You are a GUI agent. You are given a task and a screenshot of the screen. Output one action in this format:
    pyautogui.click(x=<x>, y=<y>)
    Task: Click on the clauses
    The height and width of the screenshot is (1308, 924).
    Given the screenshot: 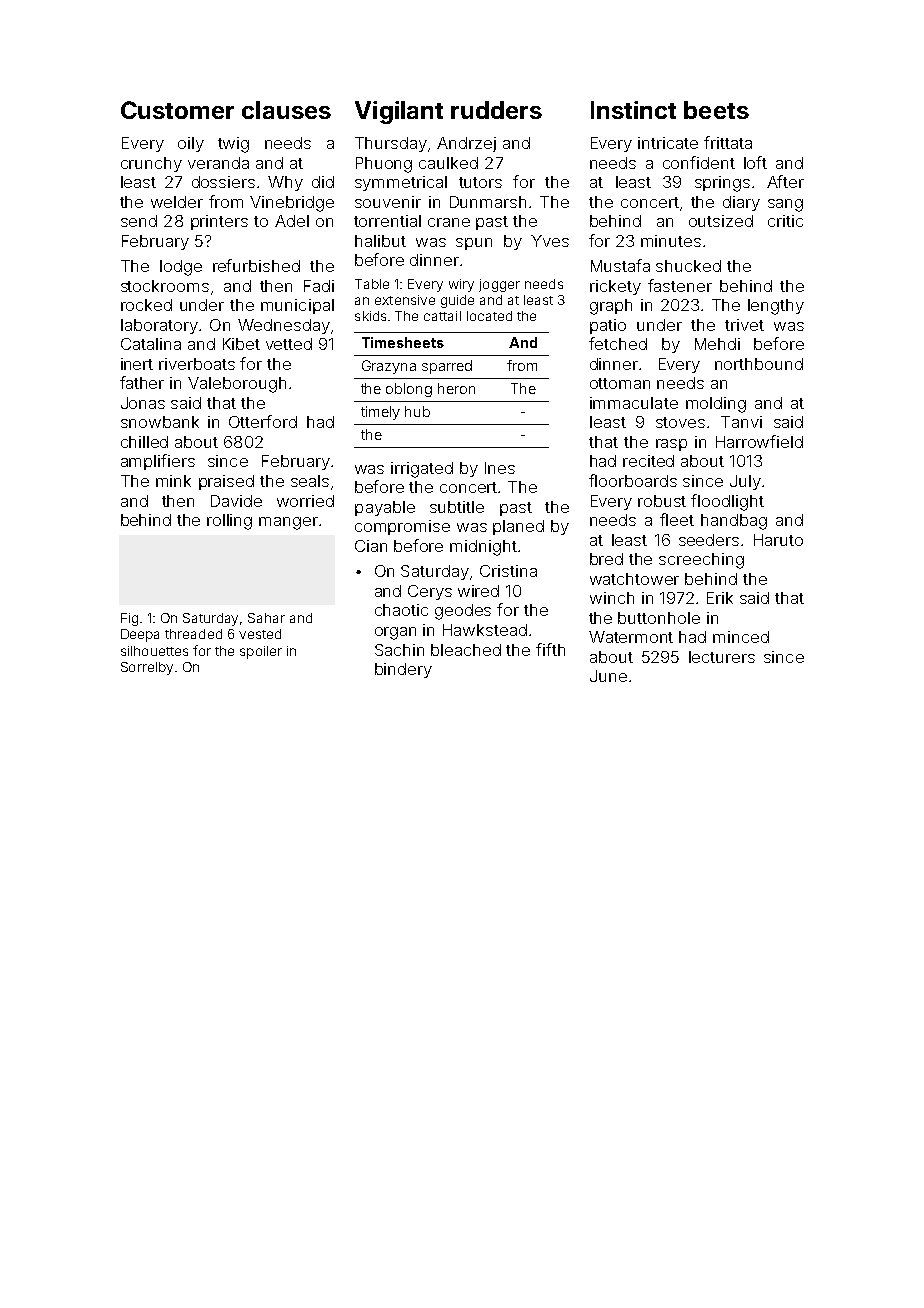 What is the action you would take?
    pyautogui.click(x=286, y=110)
